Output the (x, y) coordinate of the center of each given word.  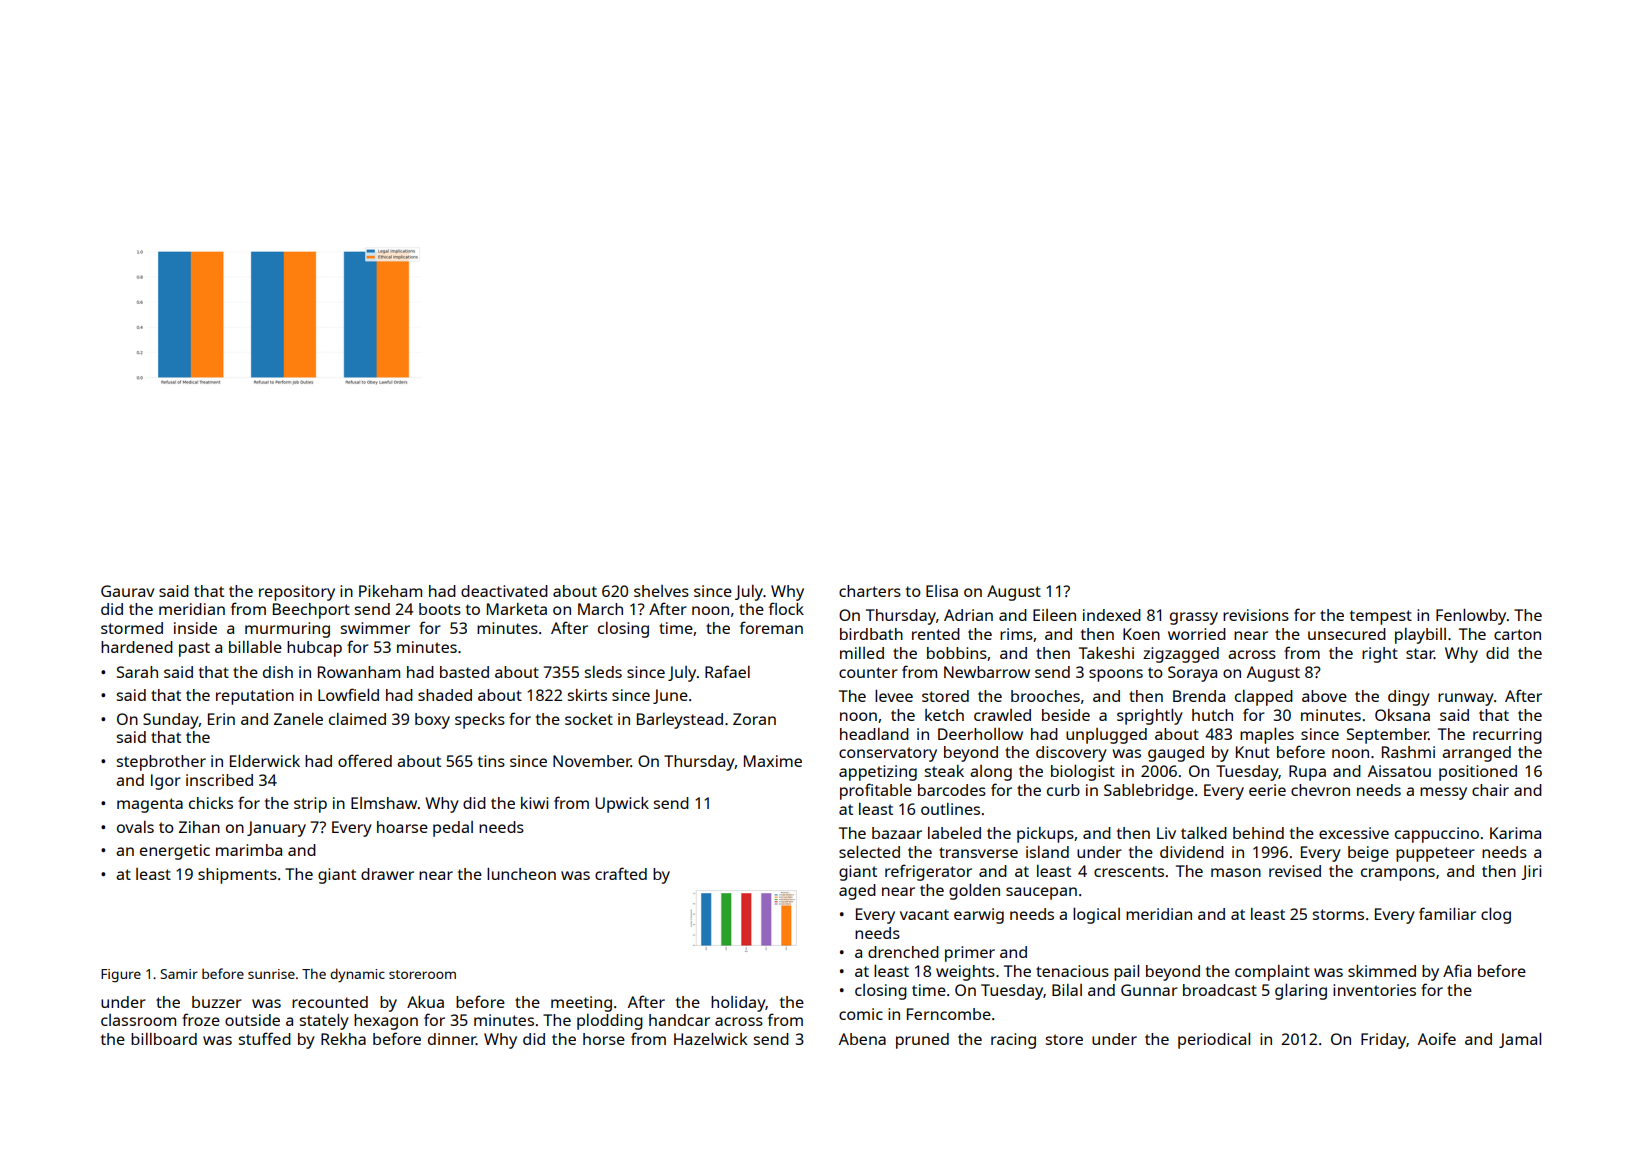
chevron (1320, 790)
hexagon (386, 1022)
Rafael (727, 671)
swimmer (375, 628)
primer (970, 954)
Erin (221, 719)
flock (786, 608)
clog (1496, 916)
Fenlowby (1471, 617)
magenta (150, 805)
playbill (1420, 636)
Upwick (622, 805)
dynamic (357, 975)
